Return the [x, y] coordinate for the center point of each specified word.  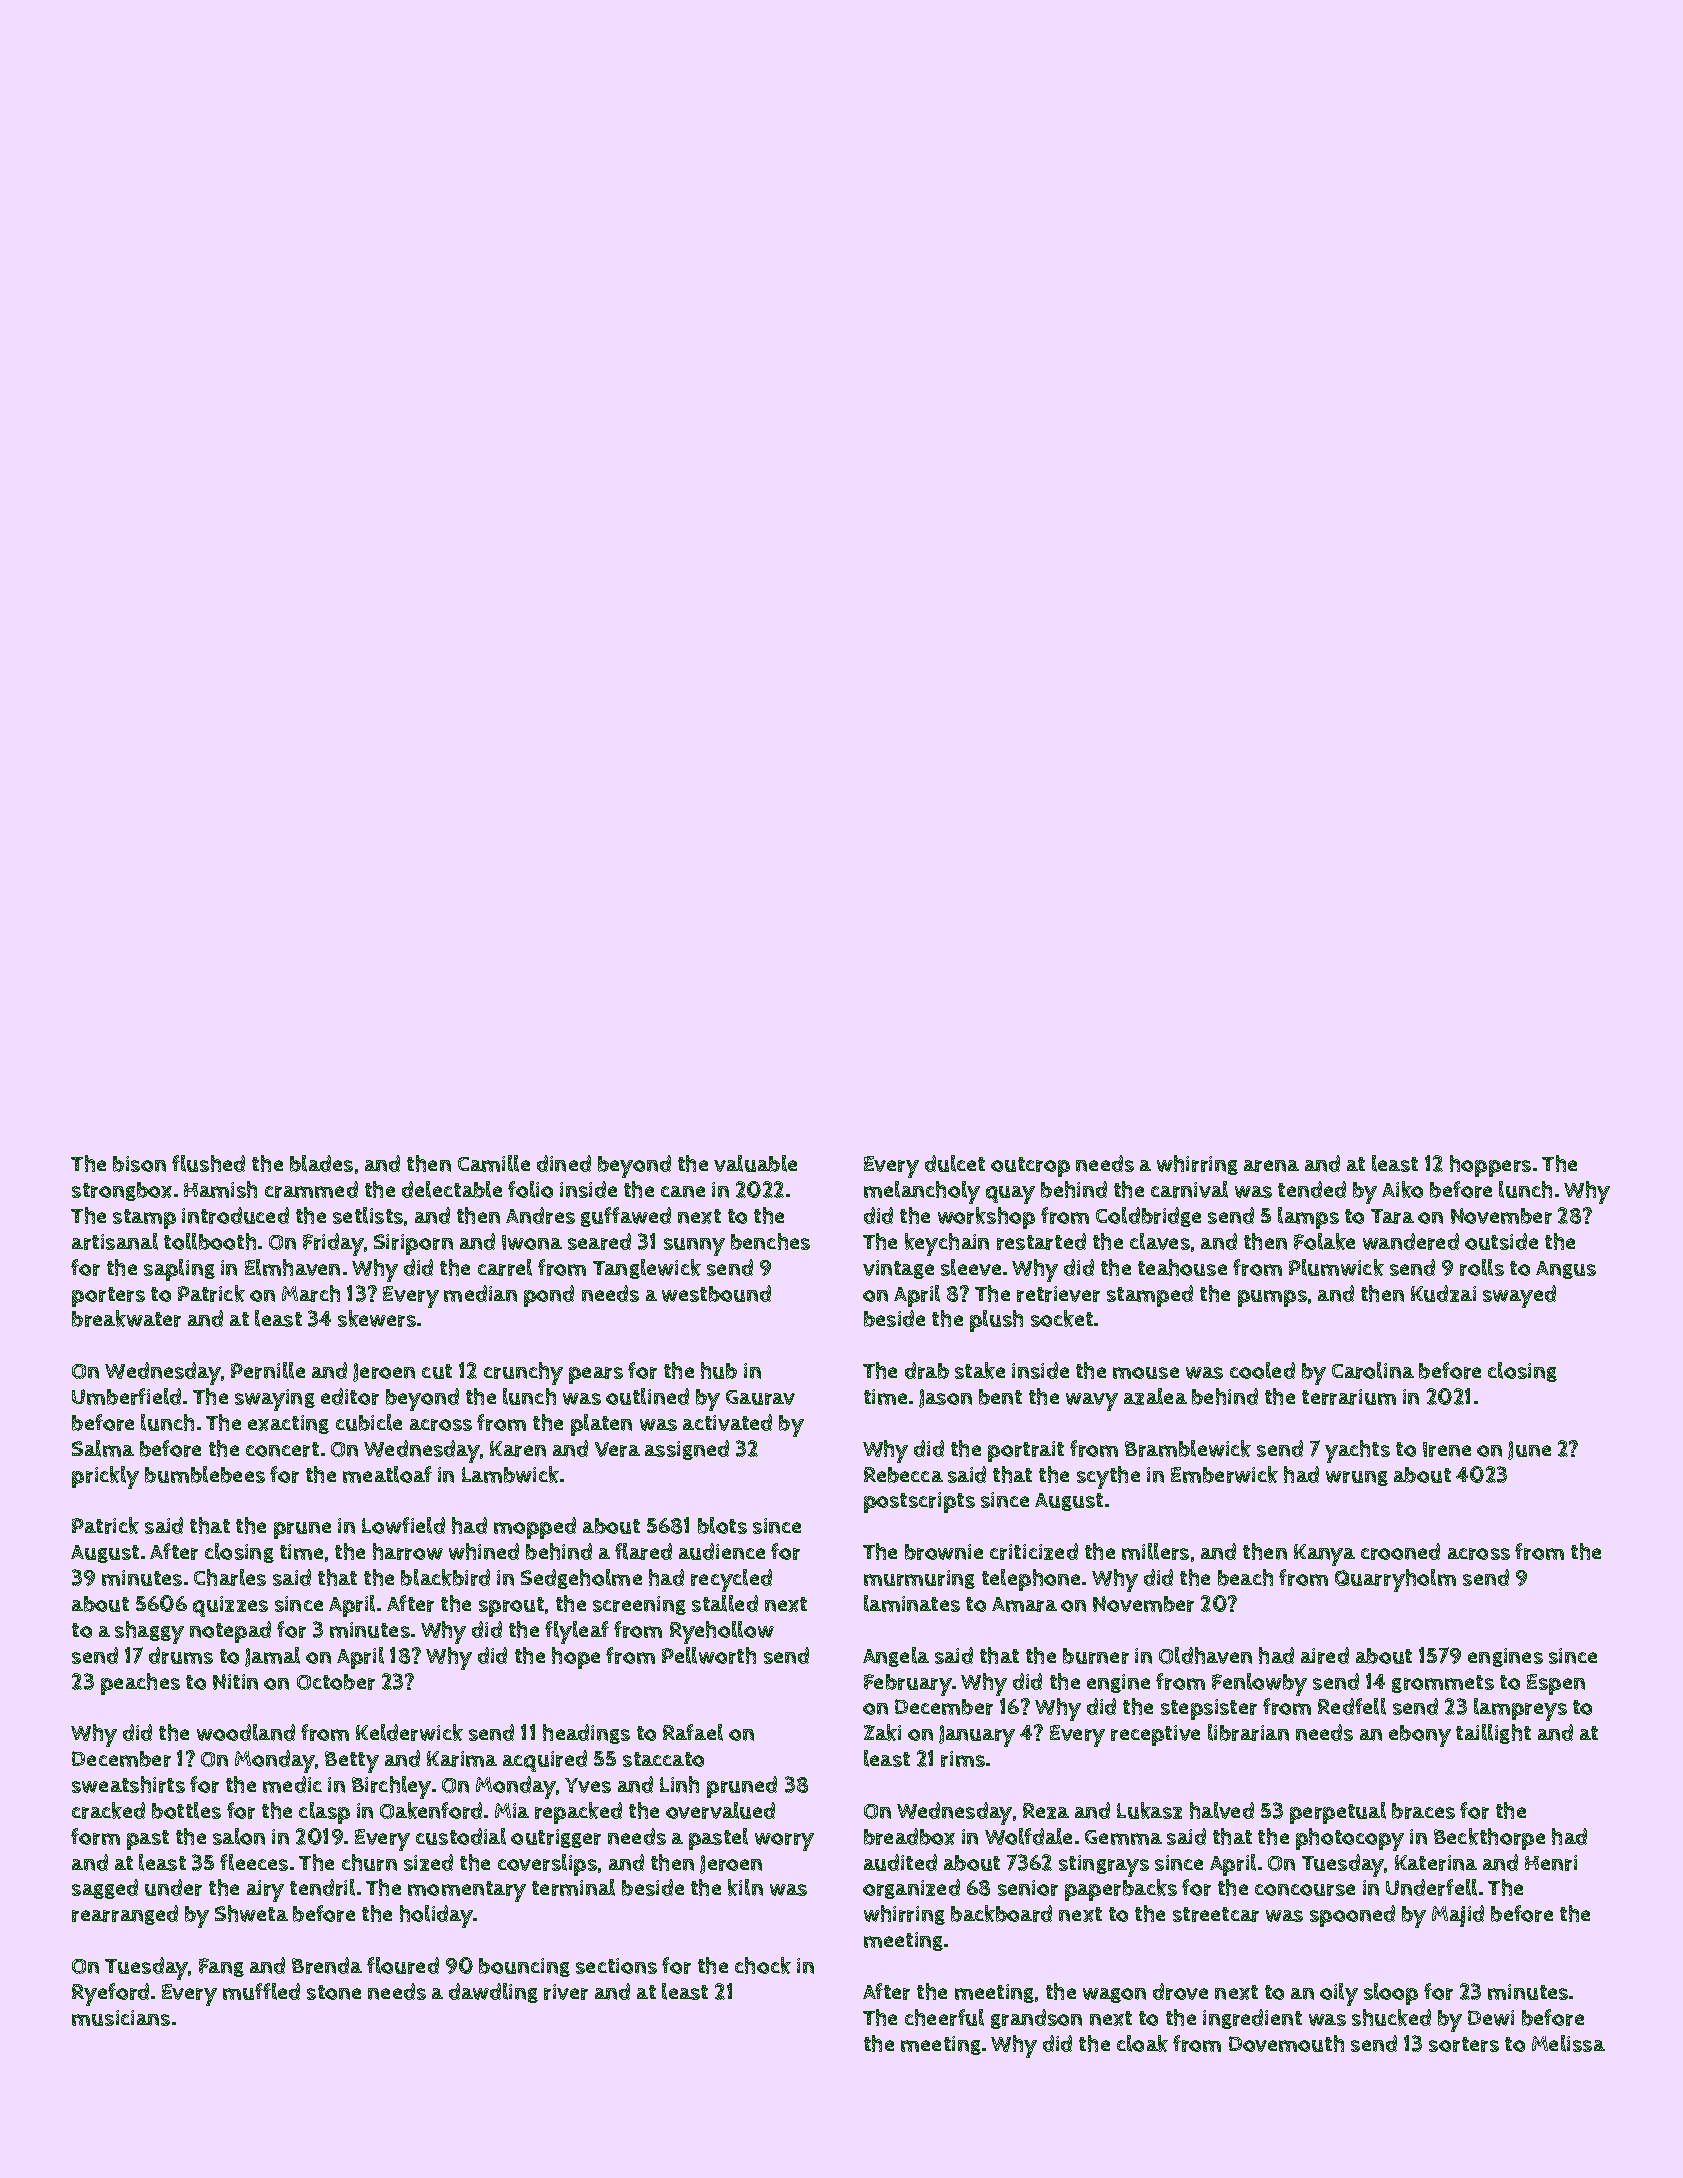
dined [564, 1163]
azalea [1155, 1396]
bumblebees [205, 1474]
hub [719, 1370]
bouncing [524, 1967]
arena [1271, 1166]
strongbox [122, 1191]
